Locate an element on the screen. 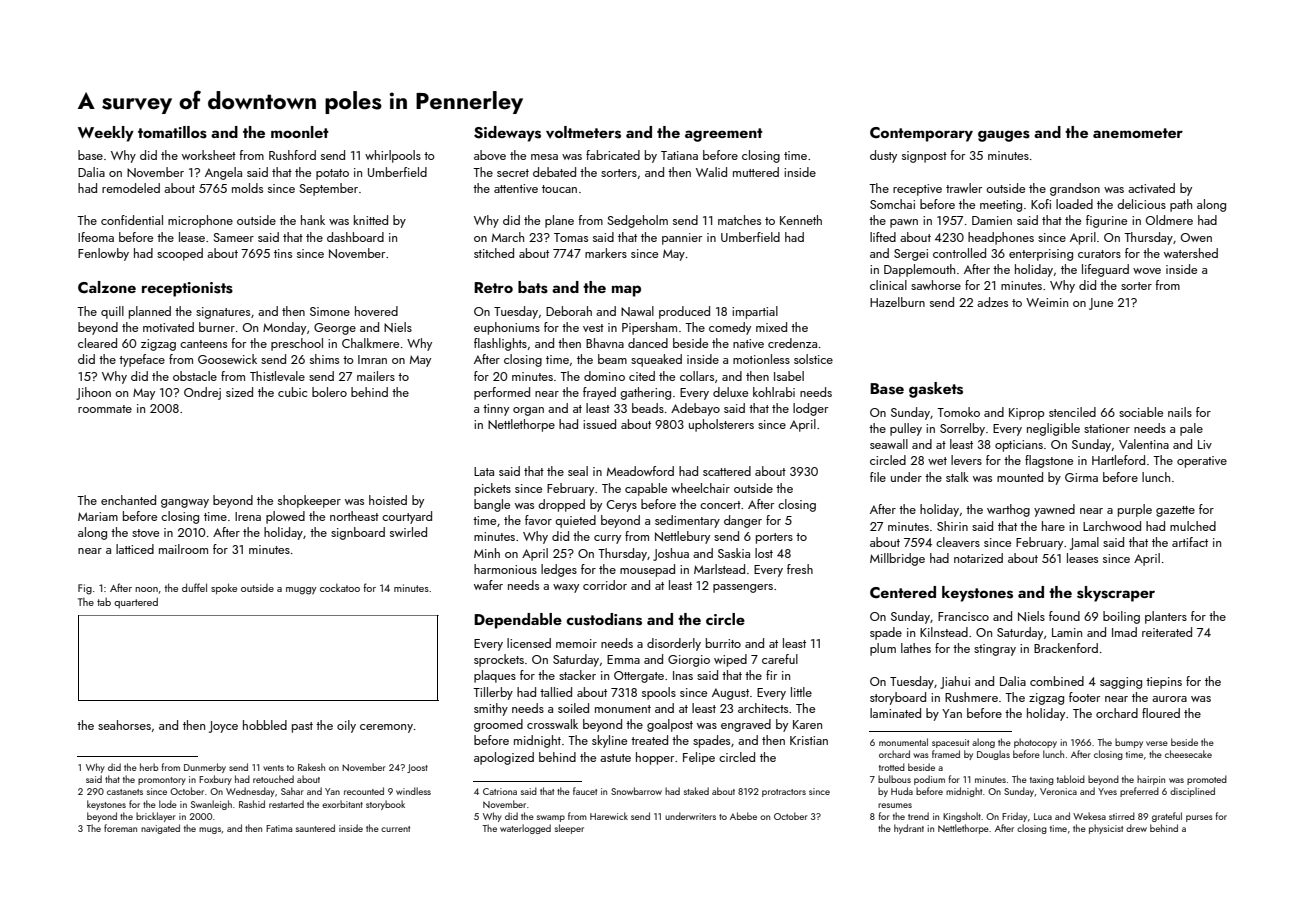 The width and height of the screenshot is (1308, 924). Foxbury is located at coordinates (215, 780).
